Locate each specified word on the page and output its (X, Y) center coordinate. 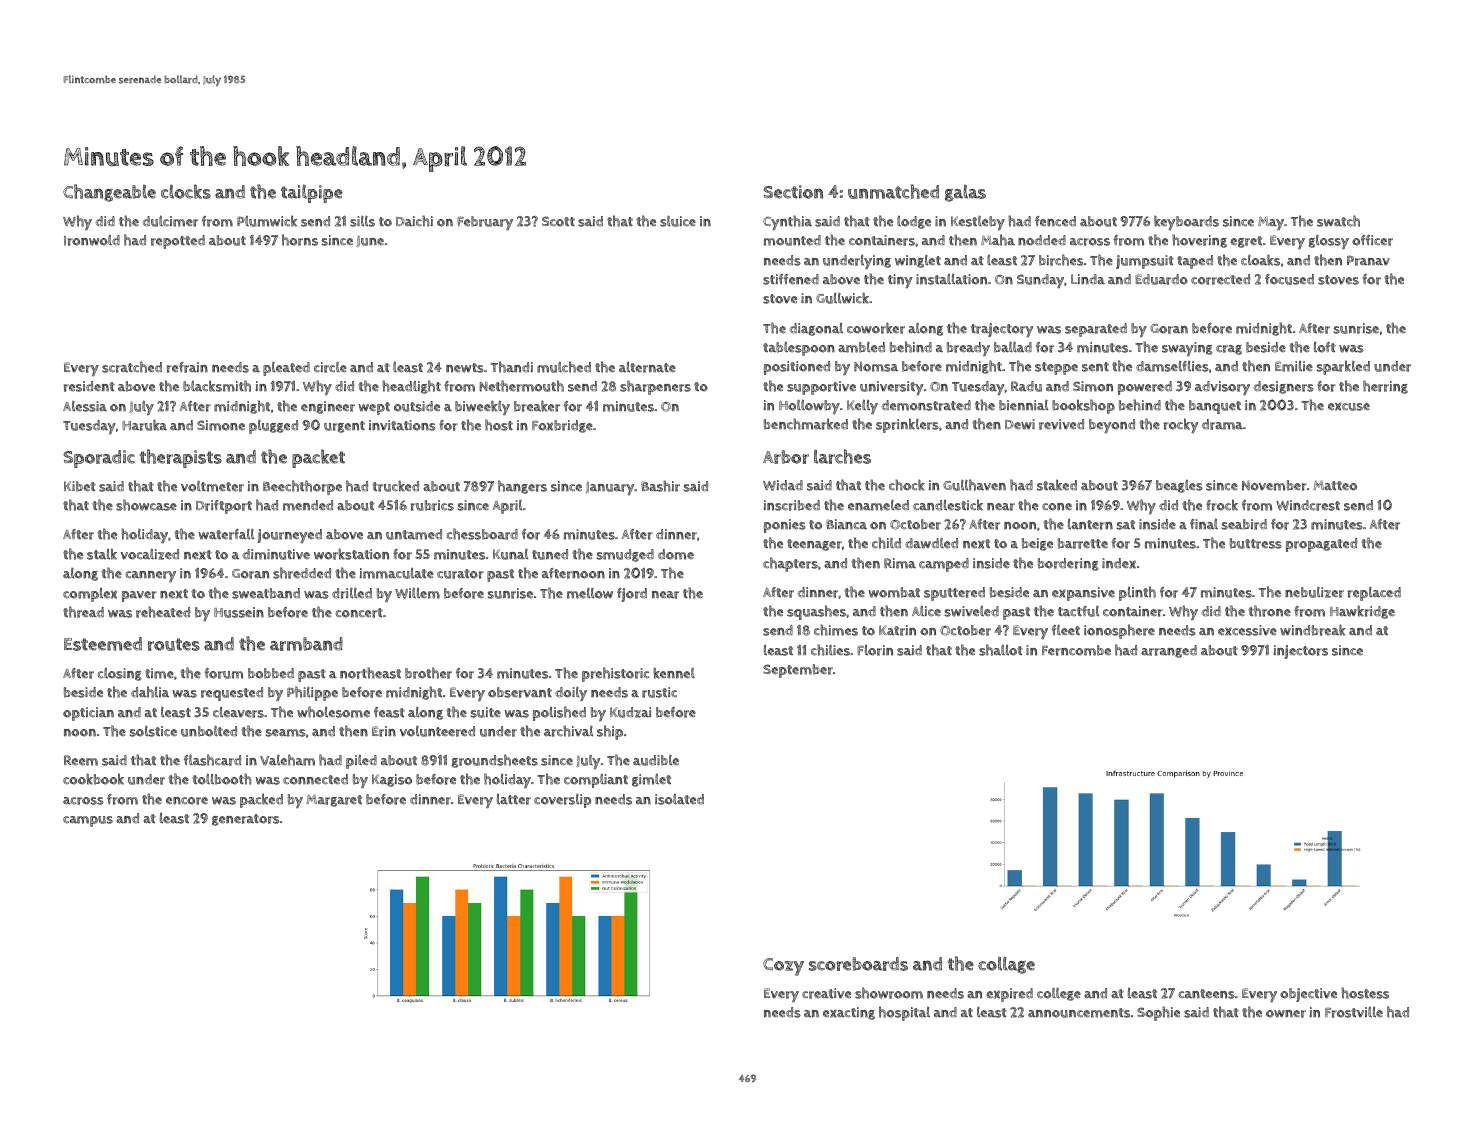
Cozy (783, 967)
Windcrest (1308, 505)
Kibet (80, 486)
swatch (1338, 221)
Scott (558, 221)
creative (826, 993)
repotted (178, 242)
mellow (590, 593)
